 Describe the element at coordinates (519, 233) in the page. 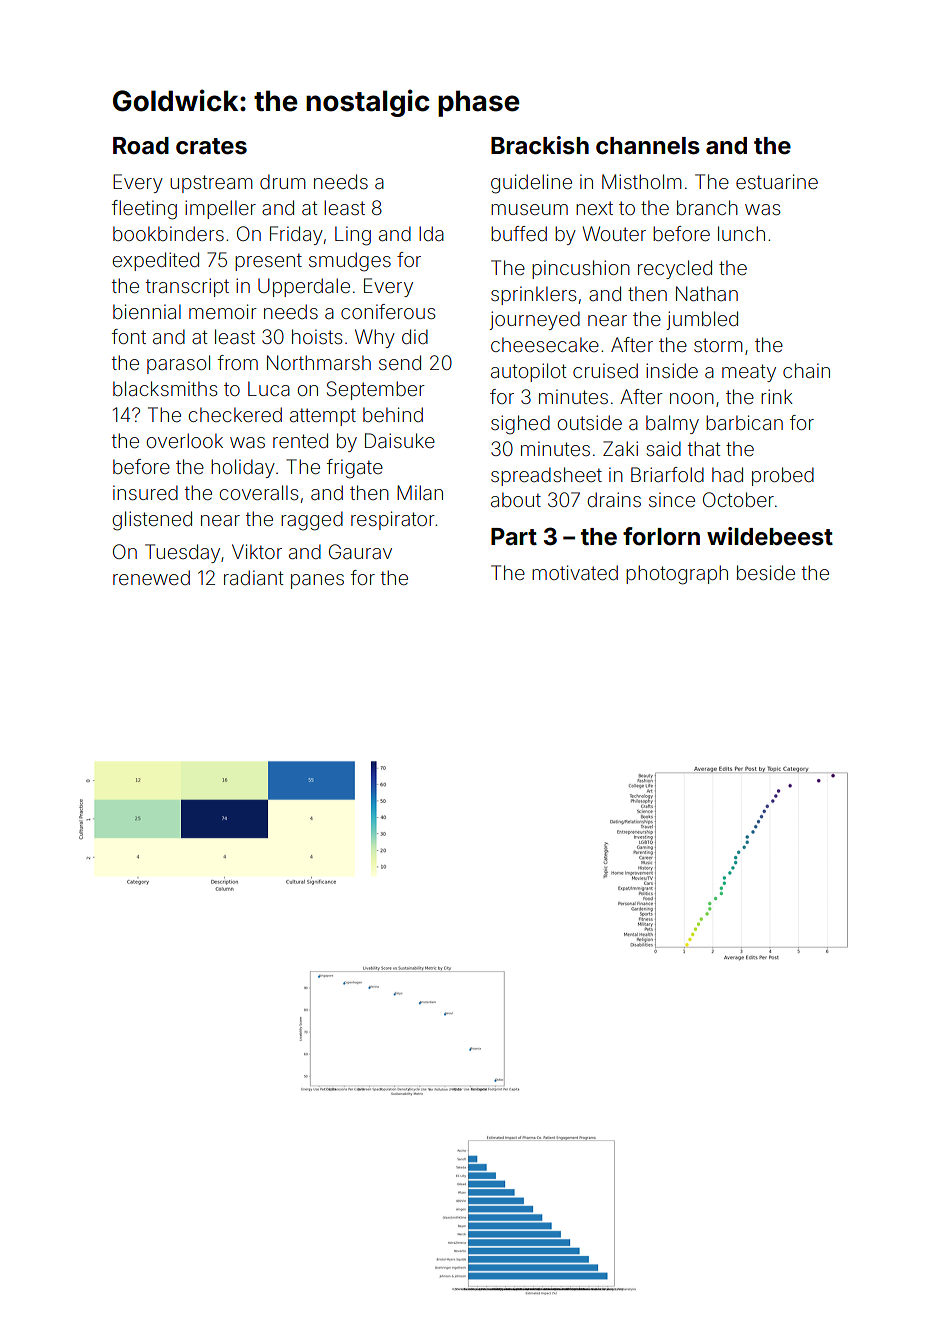

I see `buffed` at that location.
